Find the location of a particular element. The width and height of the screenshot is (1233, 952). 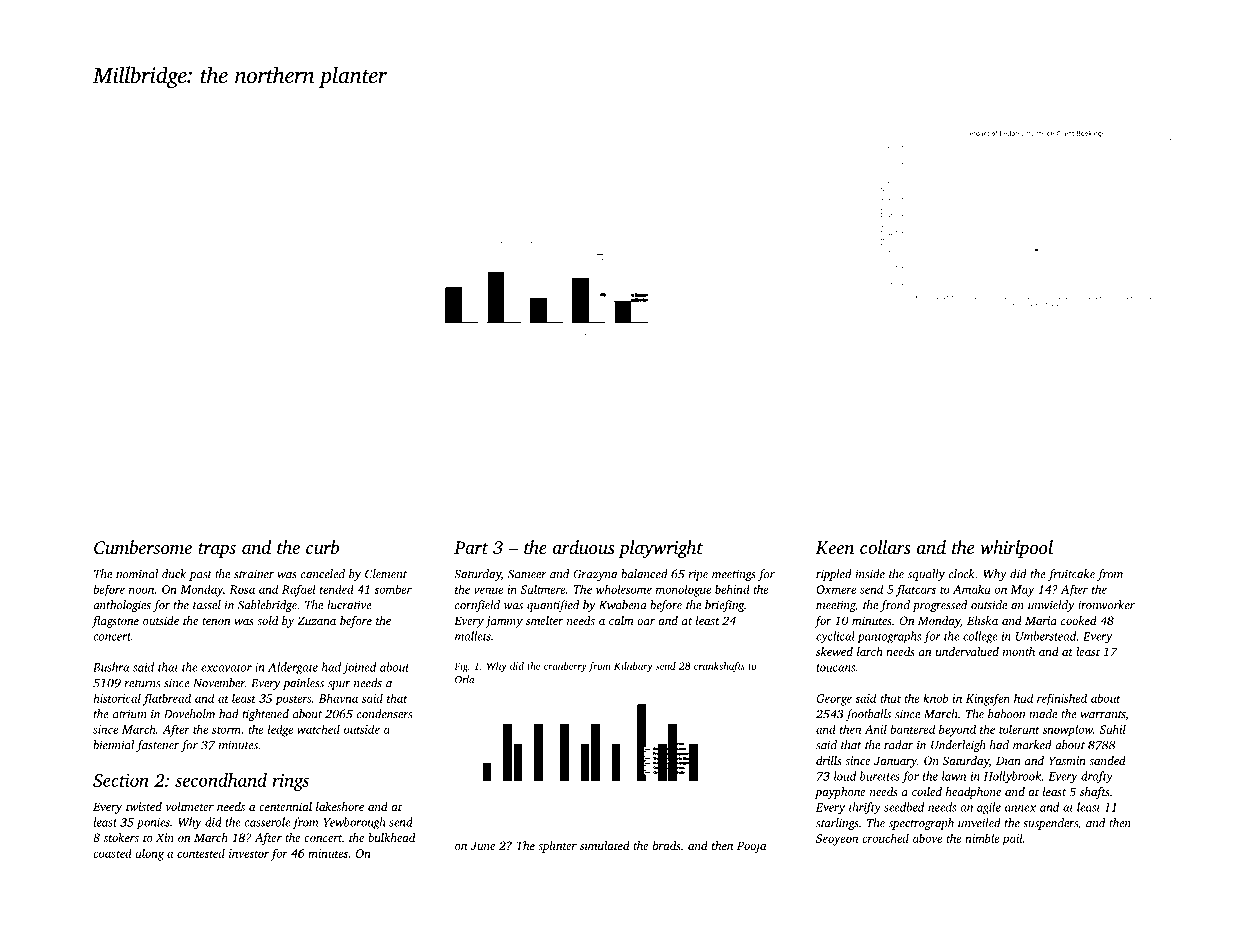

Keen is located at coordinates (835, 548).
